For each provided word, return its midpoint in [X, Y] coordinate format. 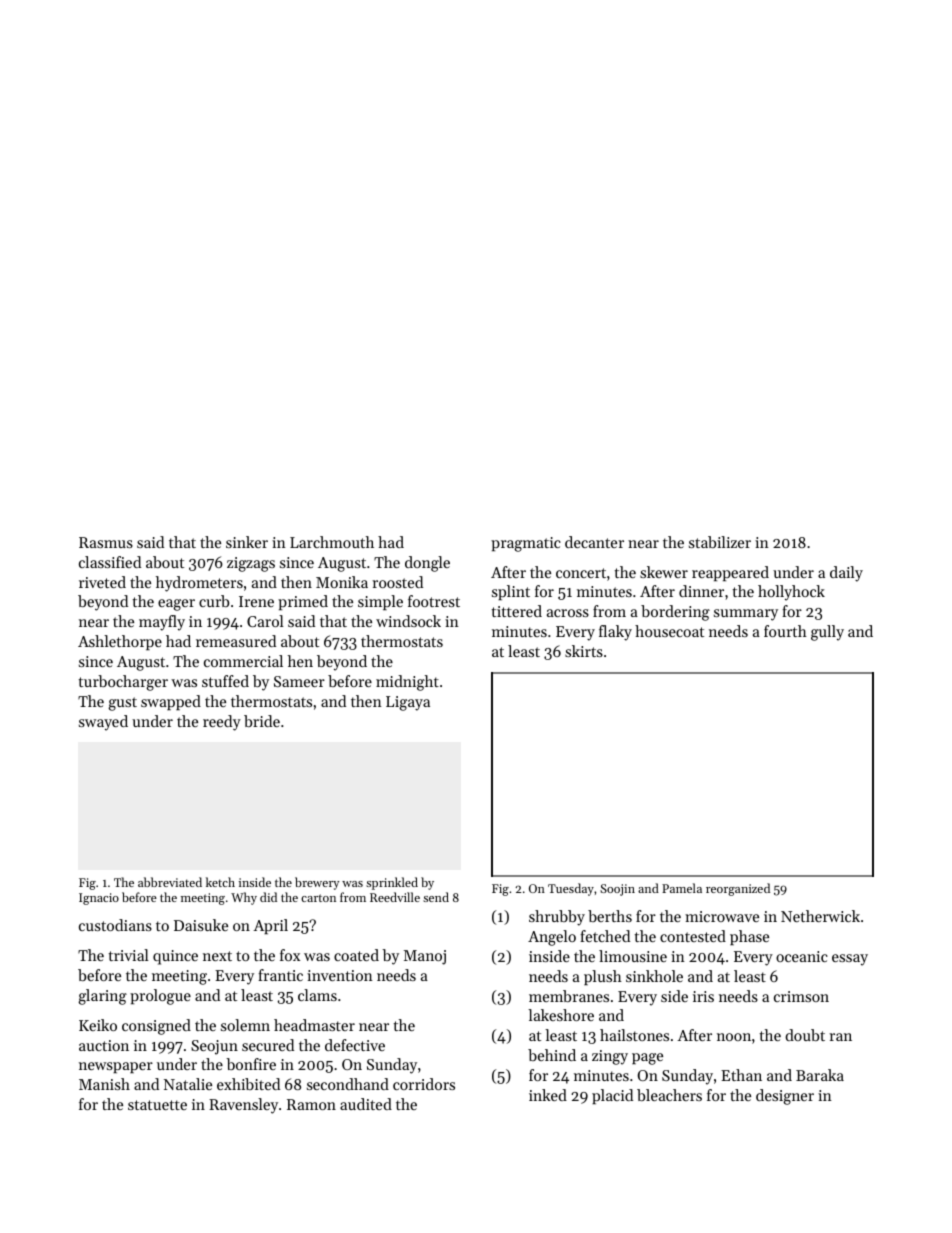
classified [110, 562]
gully [827, 633]
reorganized [738, 889]
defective [355, 1045]
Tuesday [571, 889]
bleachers [669, 1095]
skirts [584, 651]
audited [366, 1104]
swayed [103, 723]
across [568, 613]
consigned [156, 1027]
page [647, 1059]
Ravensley [243, 1106]
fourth [785, 631]
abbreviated [170, 882]
